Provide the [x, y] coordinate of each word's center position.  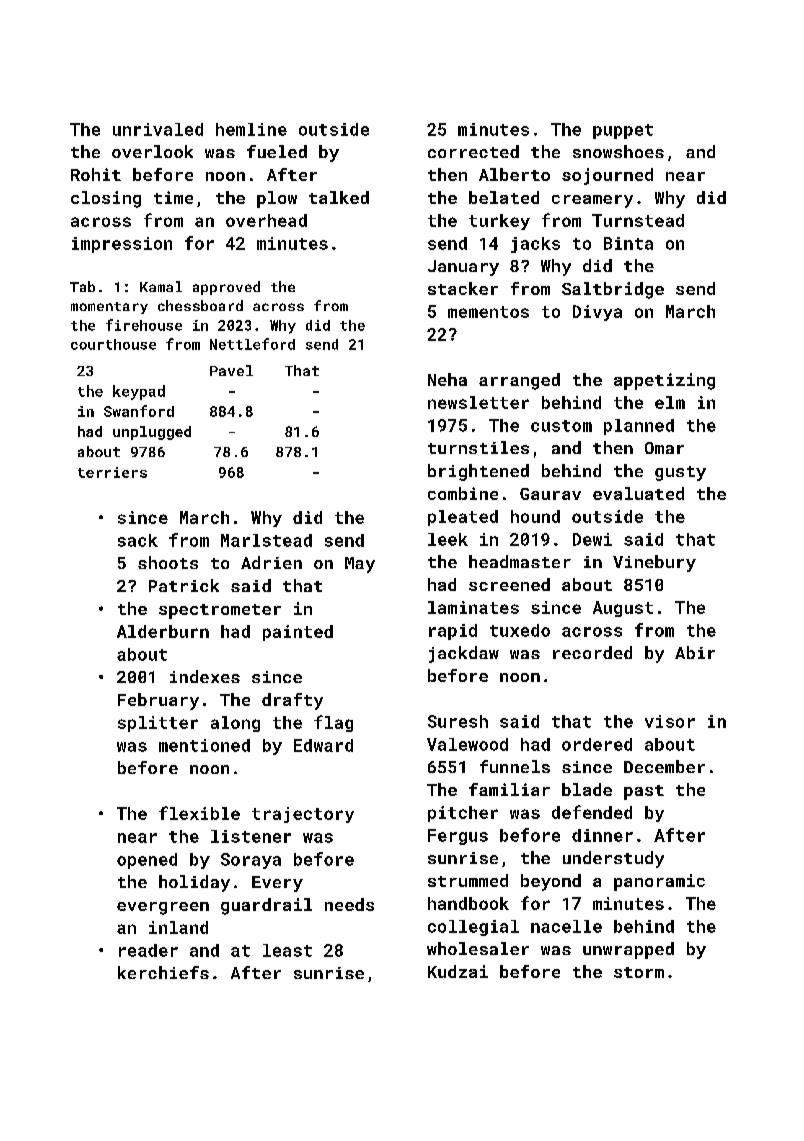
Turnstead [638, 220]
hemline [251, 129]
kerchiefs [163, 972]
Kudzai [458, 971]
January [463, 268]
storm [639, 972]
